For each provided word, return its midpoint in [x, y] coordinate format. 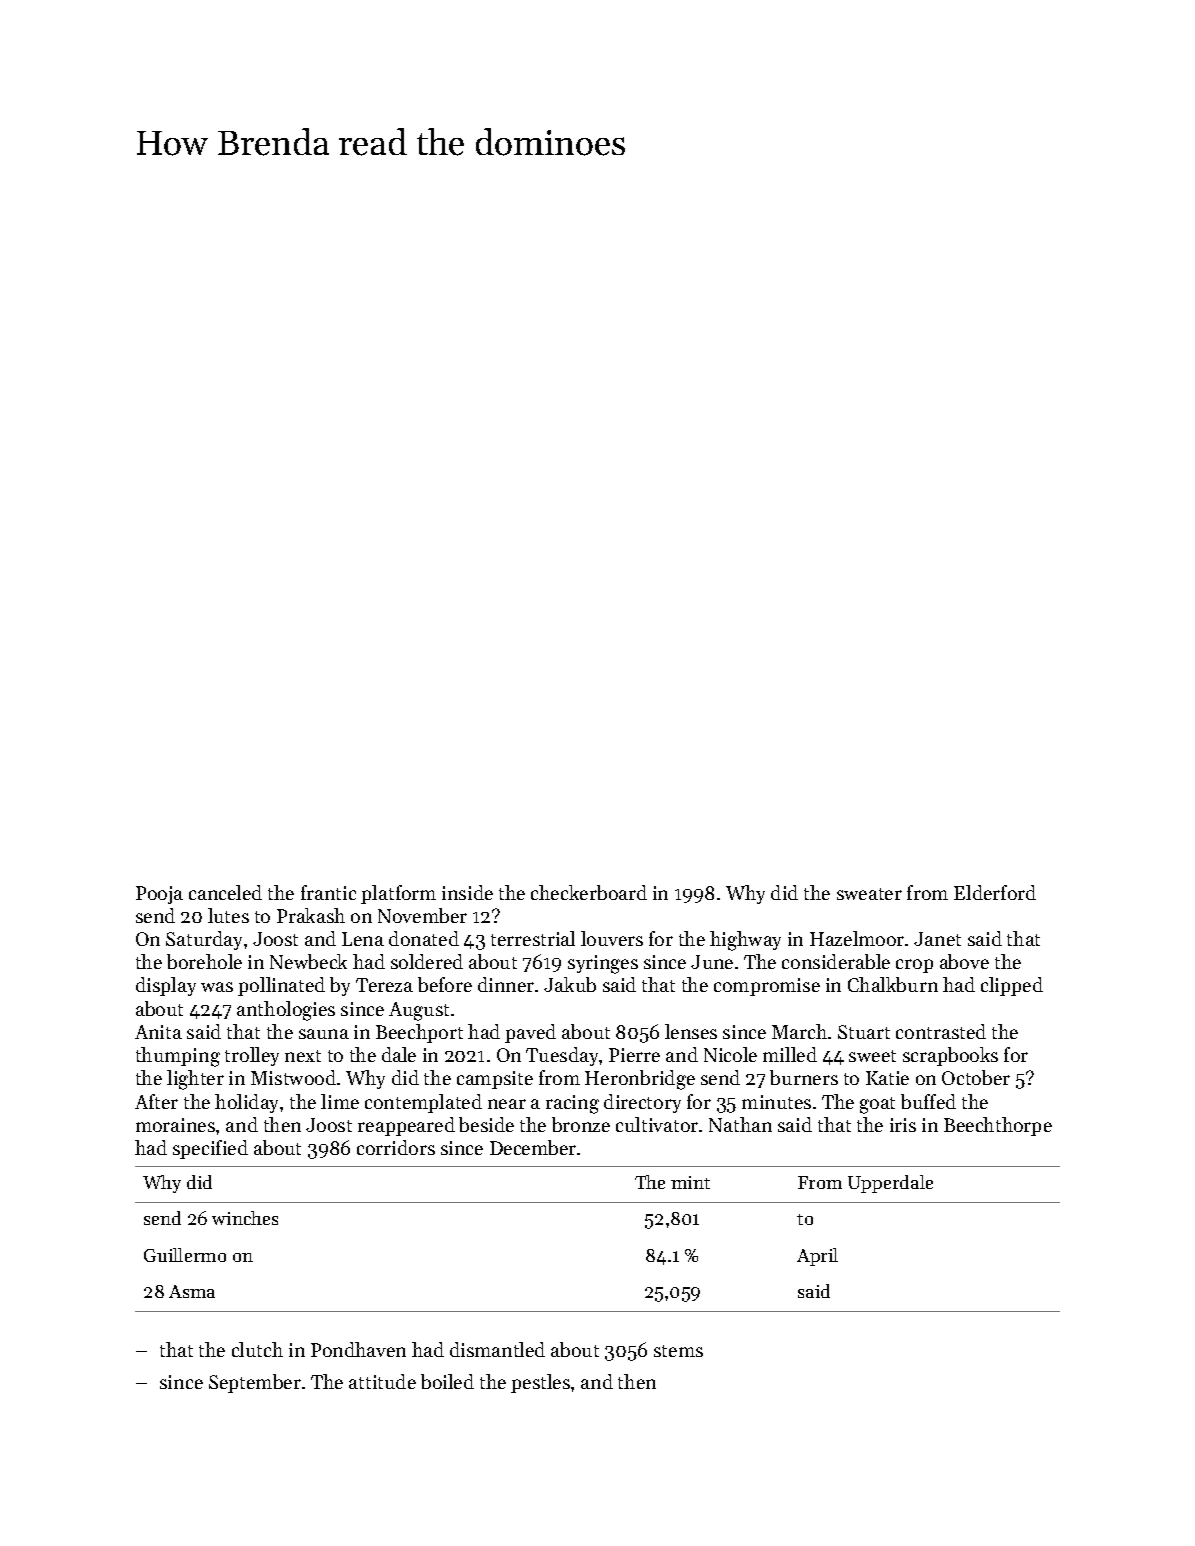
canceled [225, 892]
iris [903, 1125]
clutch [257, 1349]
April [817, 1257]
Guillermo [185, 1255]
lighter [195, 1080]
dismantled [497, 1349]
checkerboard [589, 892]
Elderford [995, 892]
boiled [447, 1381]
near [507, 1104]
